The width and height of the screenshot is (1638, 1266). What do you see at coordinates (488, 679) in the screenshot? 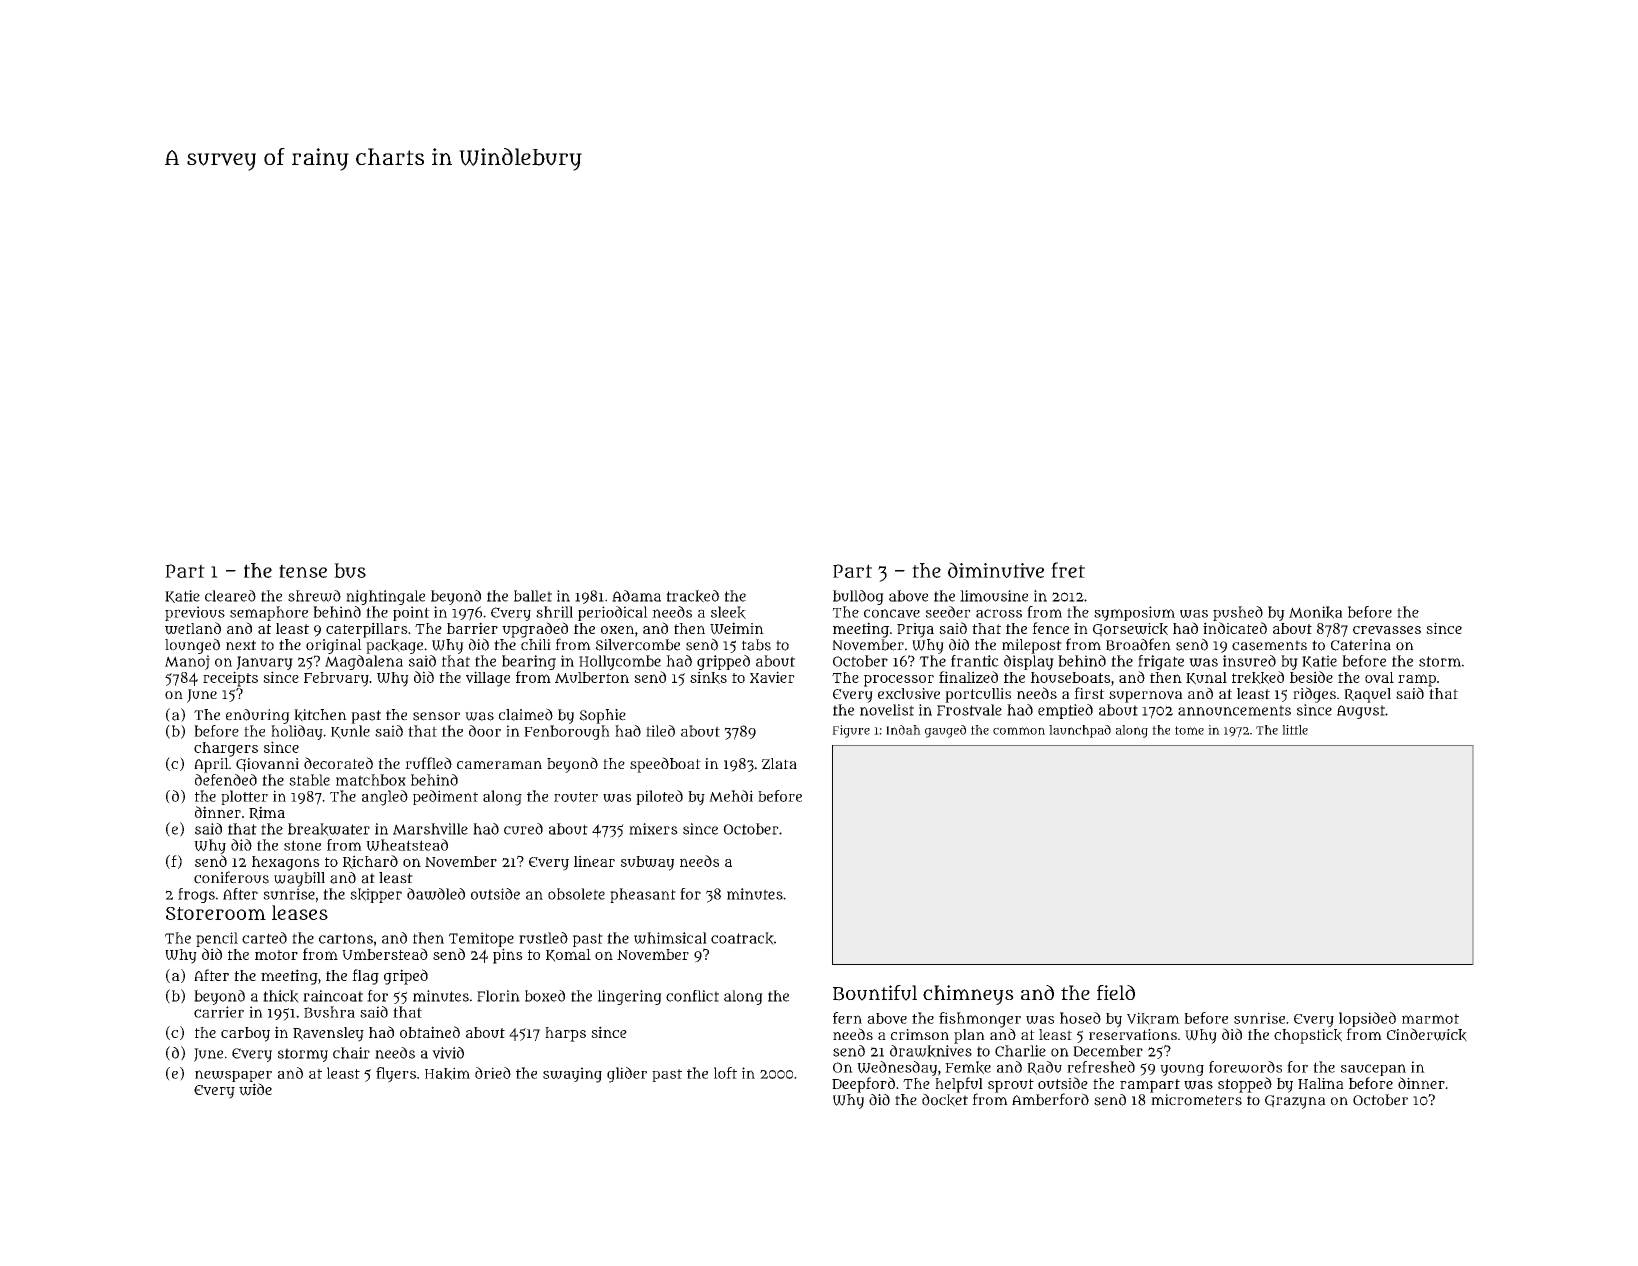
I see `village` at bounding box center [488, 679].
